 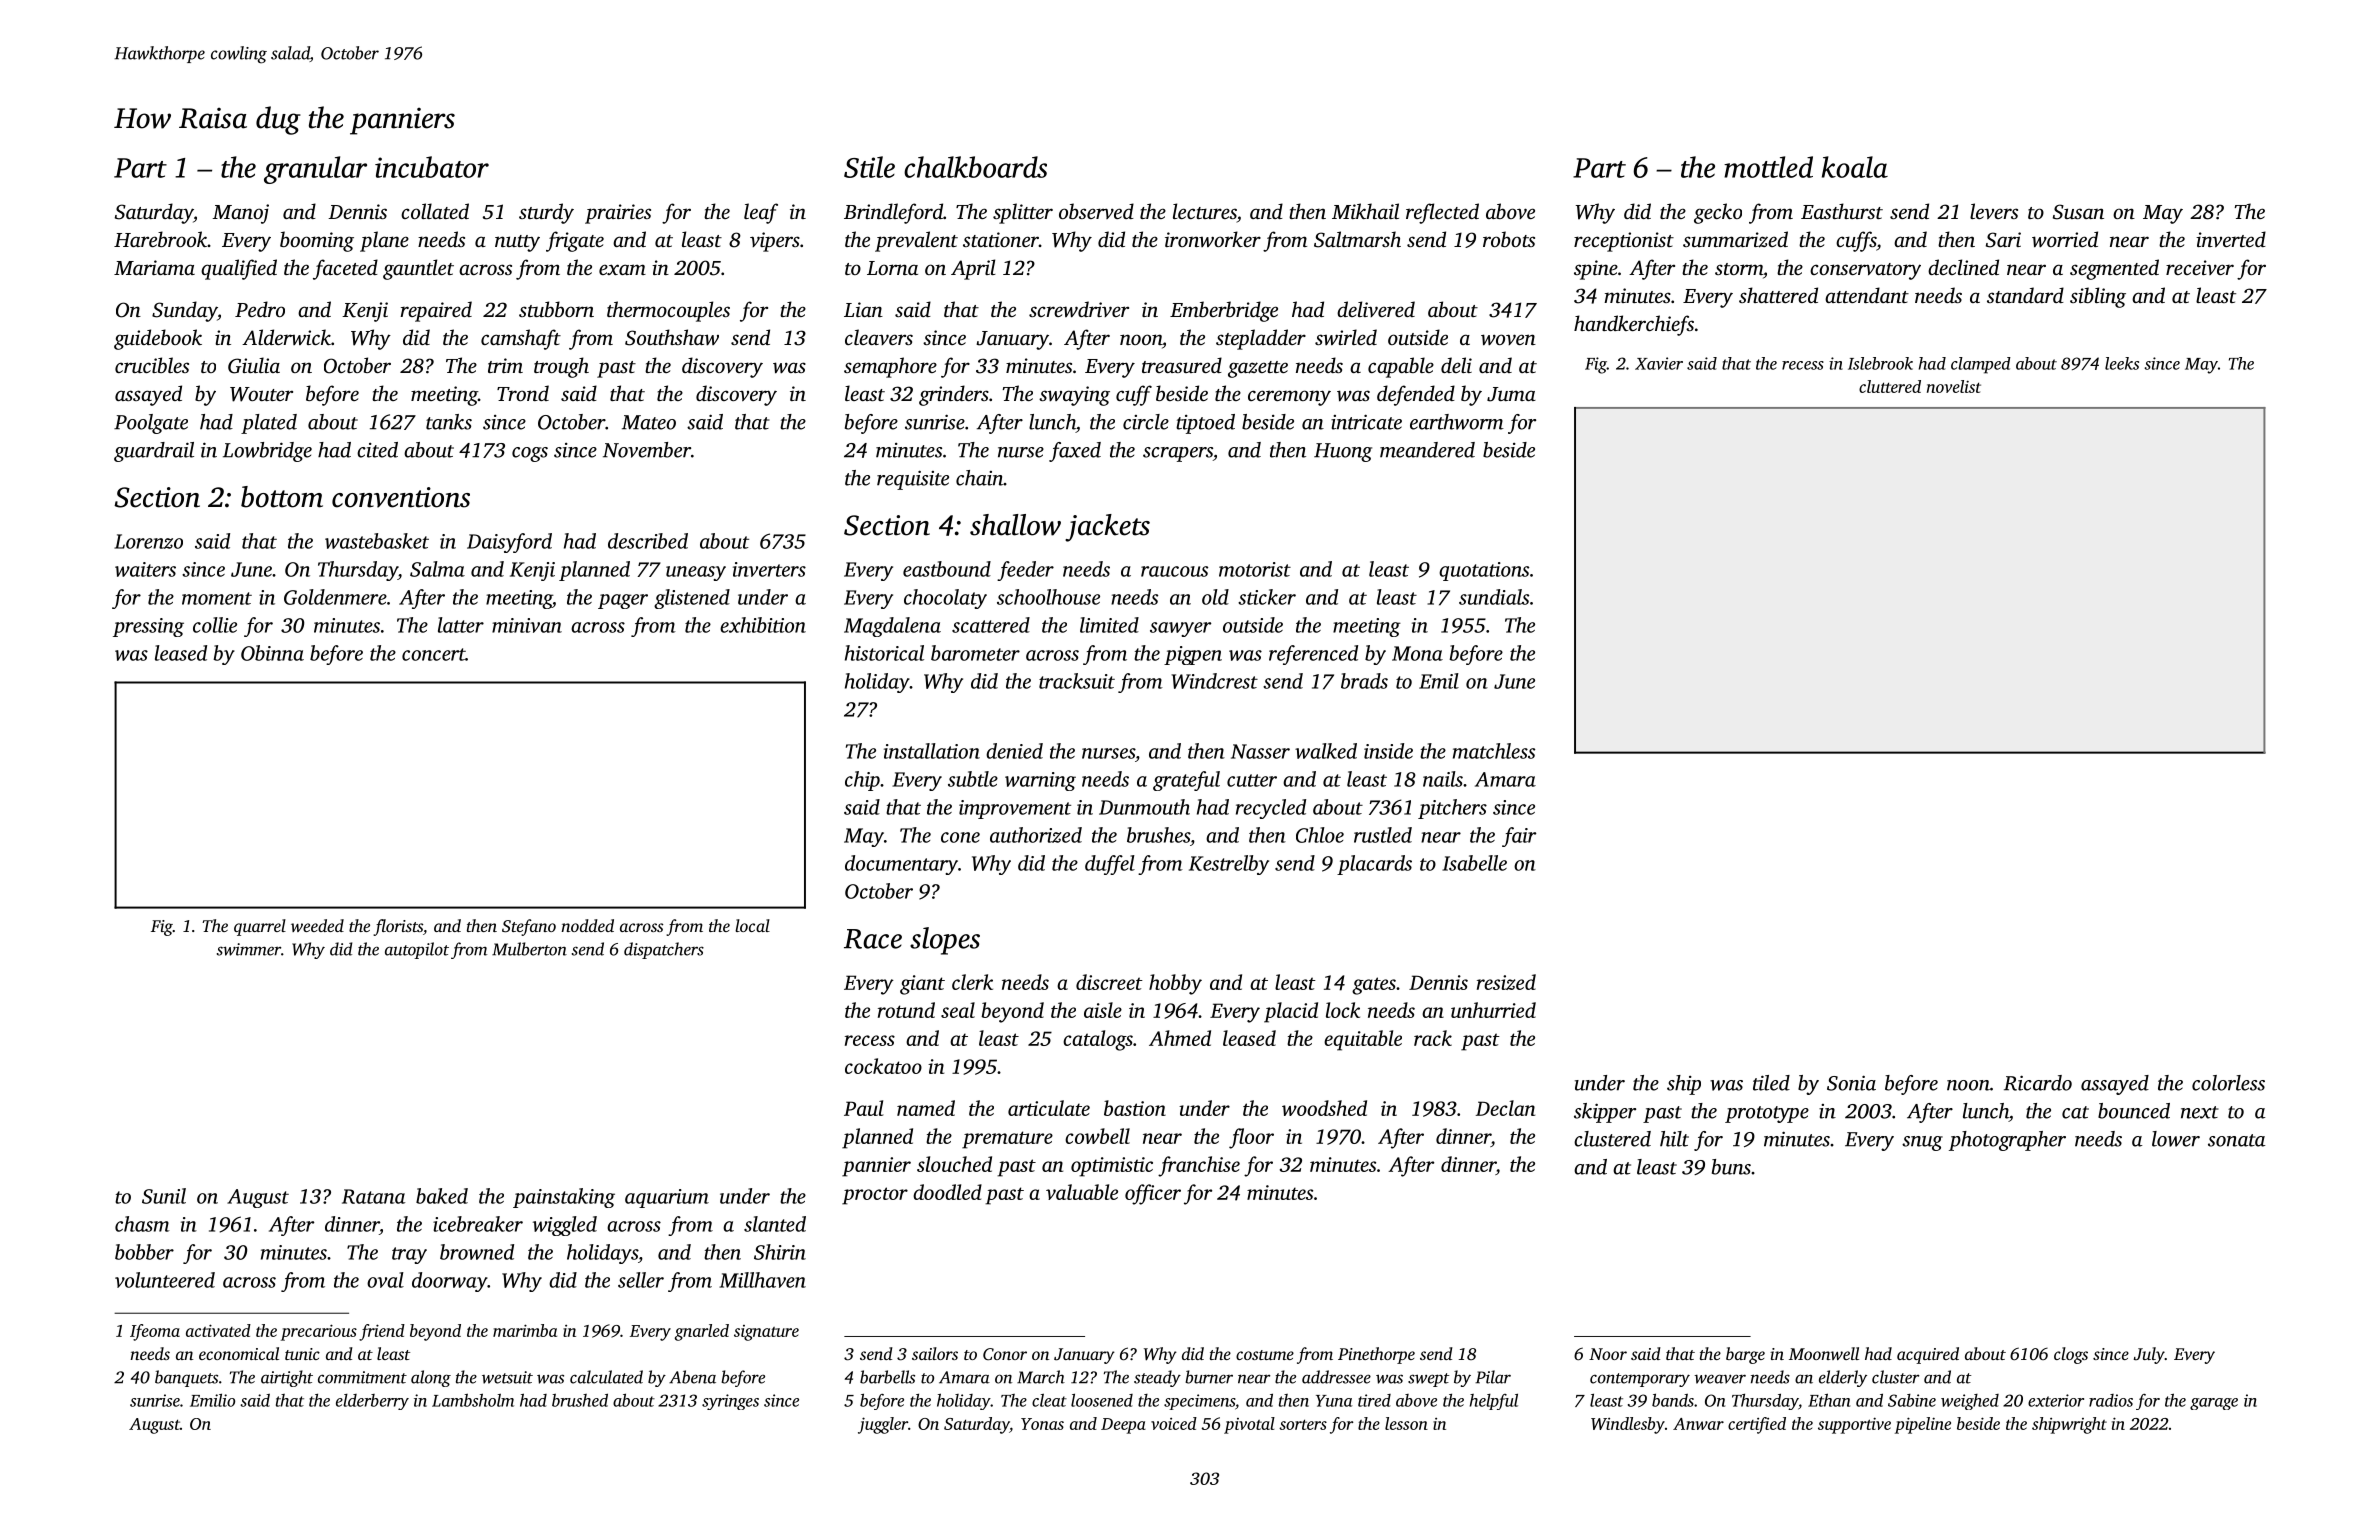 I want to click on Goldenmere, so click(x=335, y=597).
